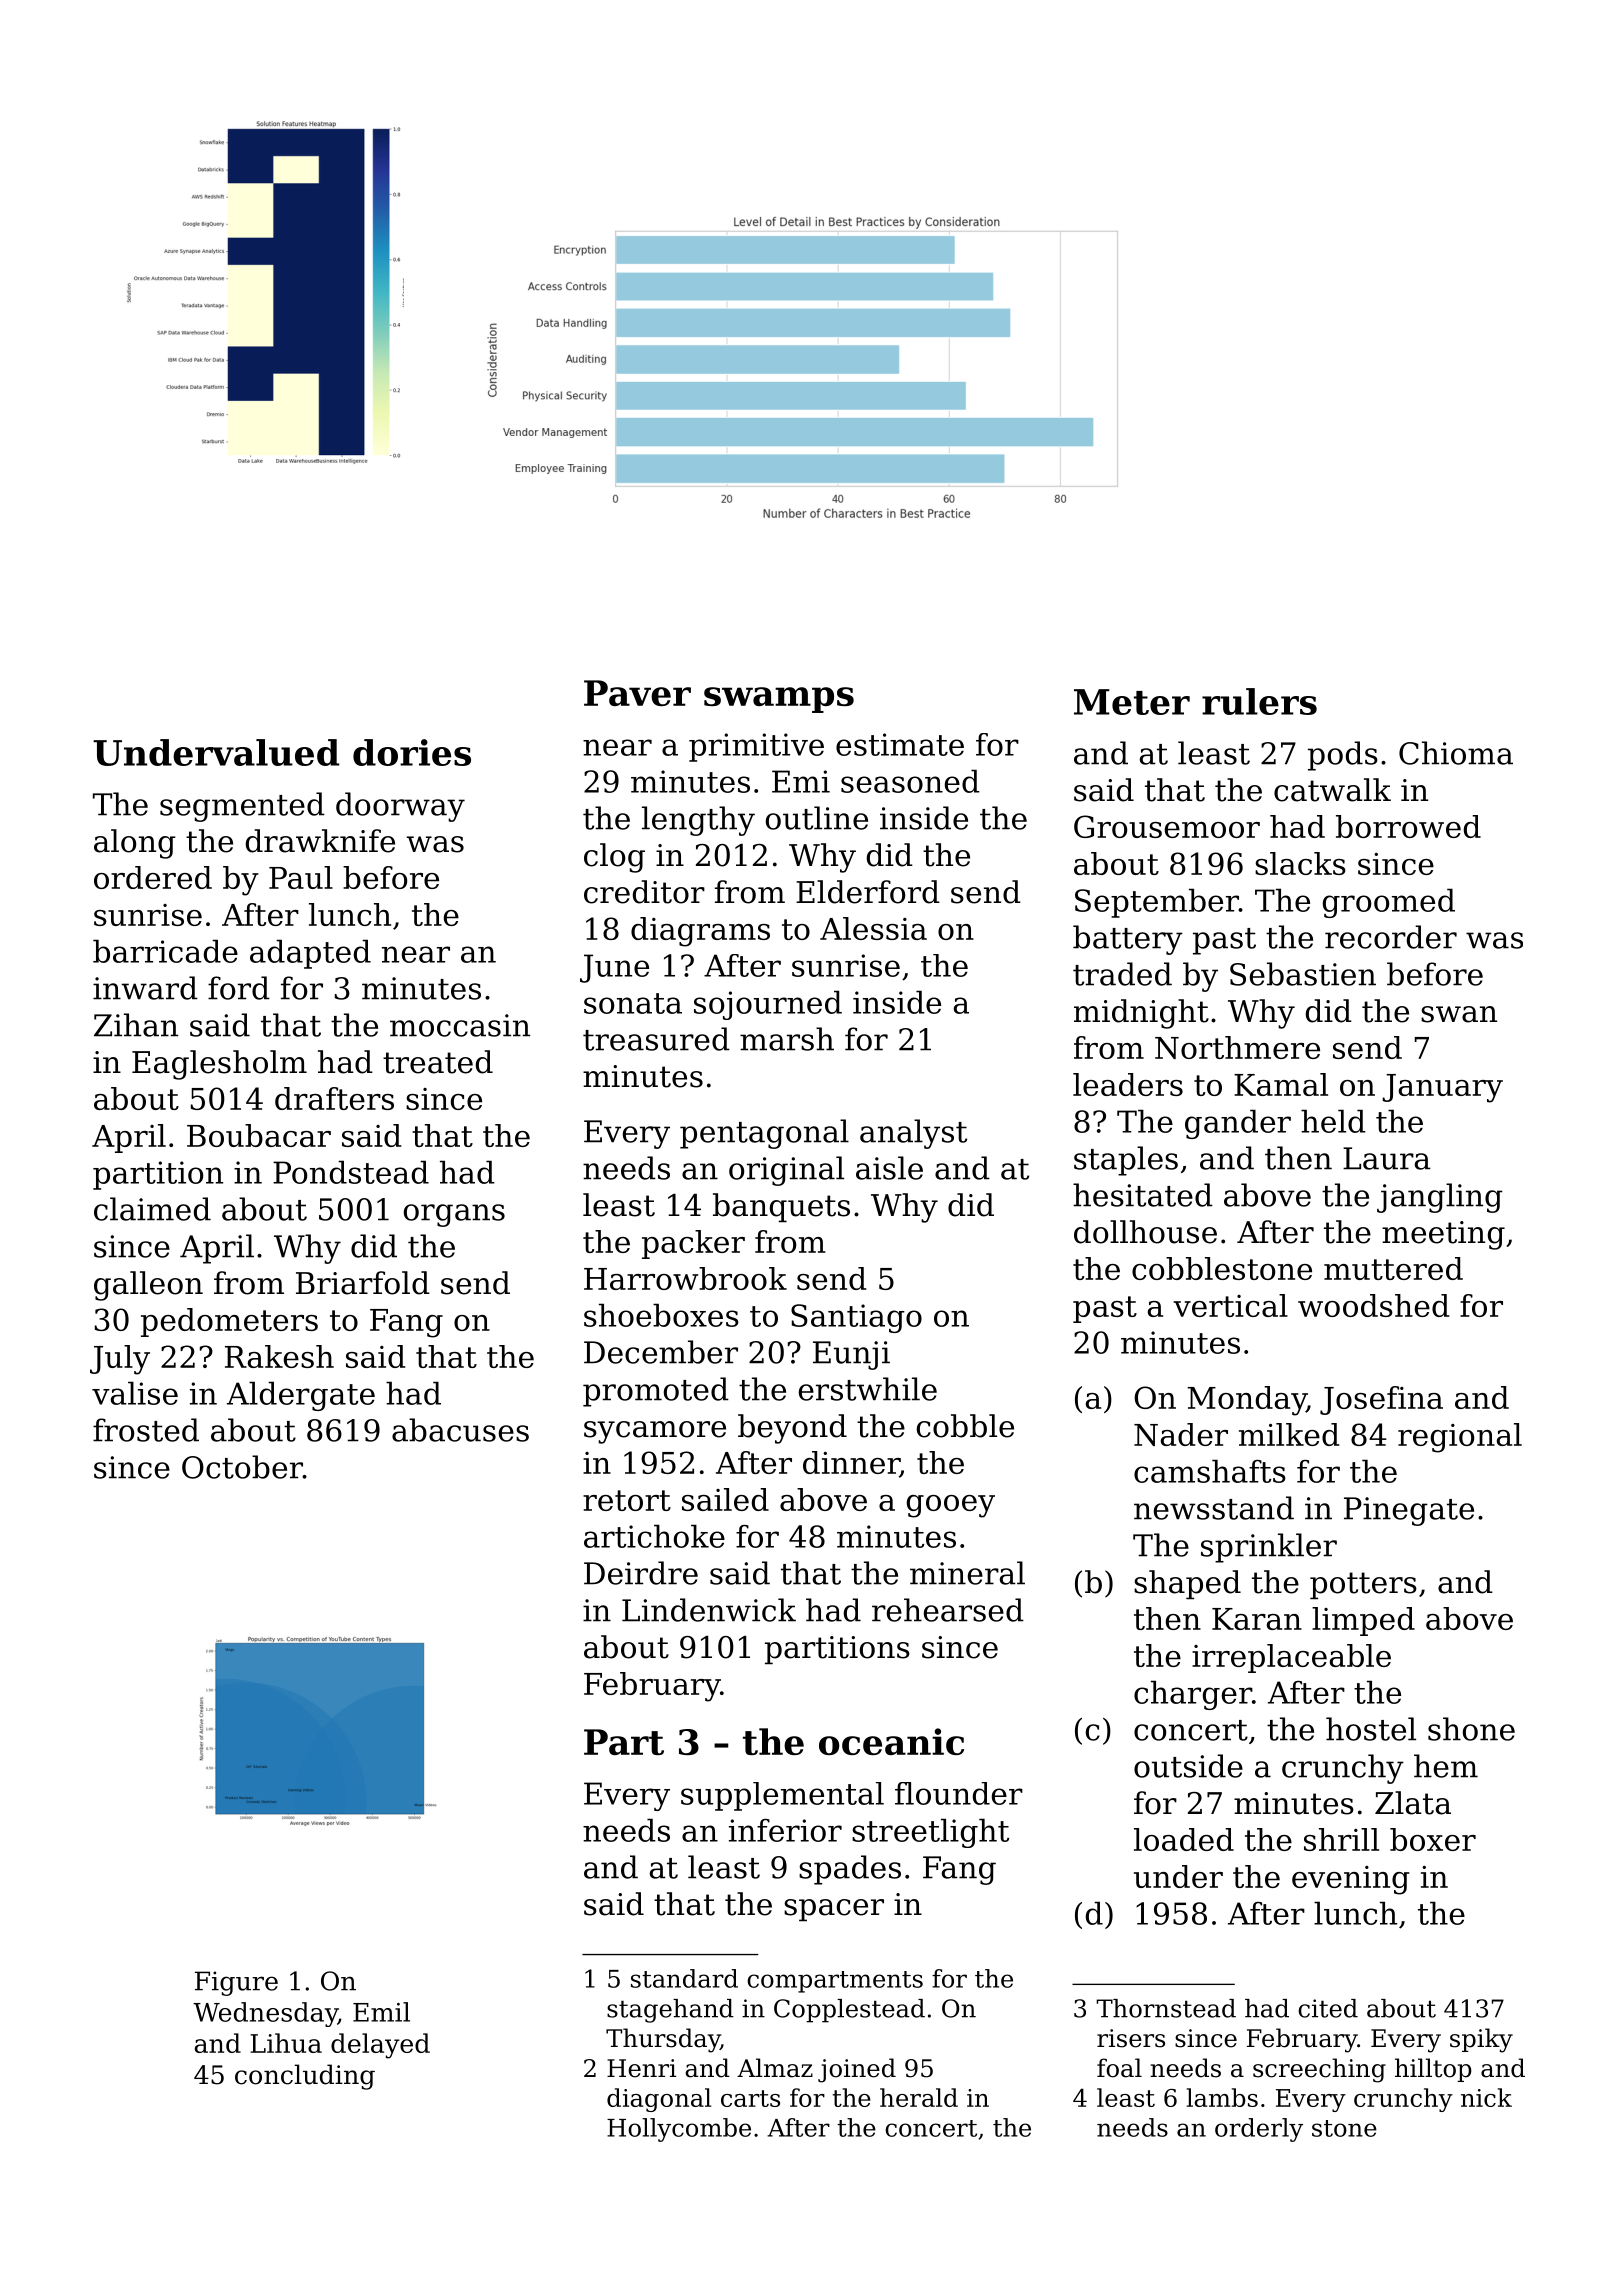  I want to click on supplemental, so click(782, 1796).
